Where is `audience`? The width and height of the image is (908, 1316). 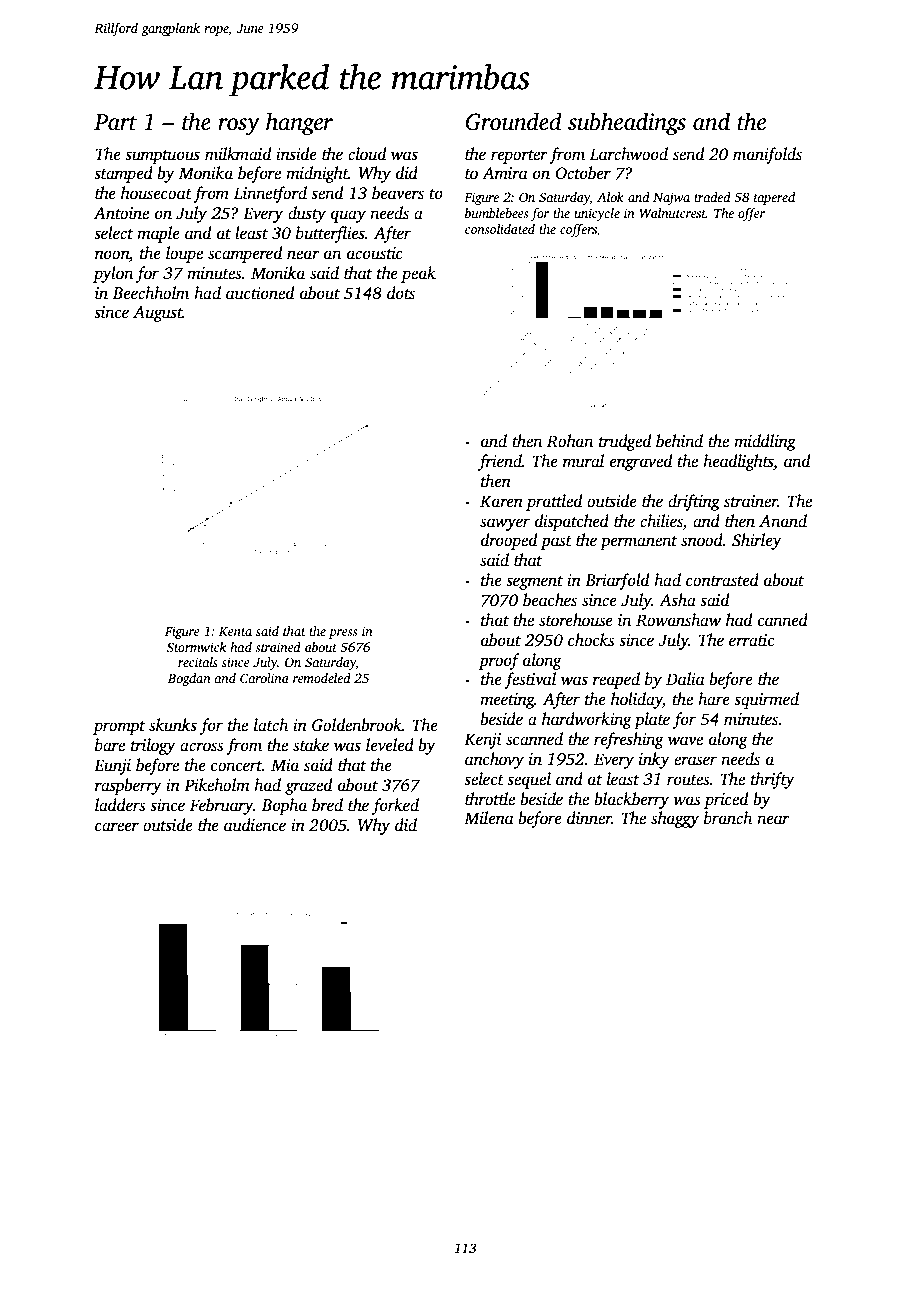 audience is located at coordinates (255, 825).
